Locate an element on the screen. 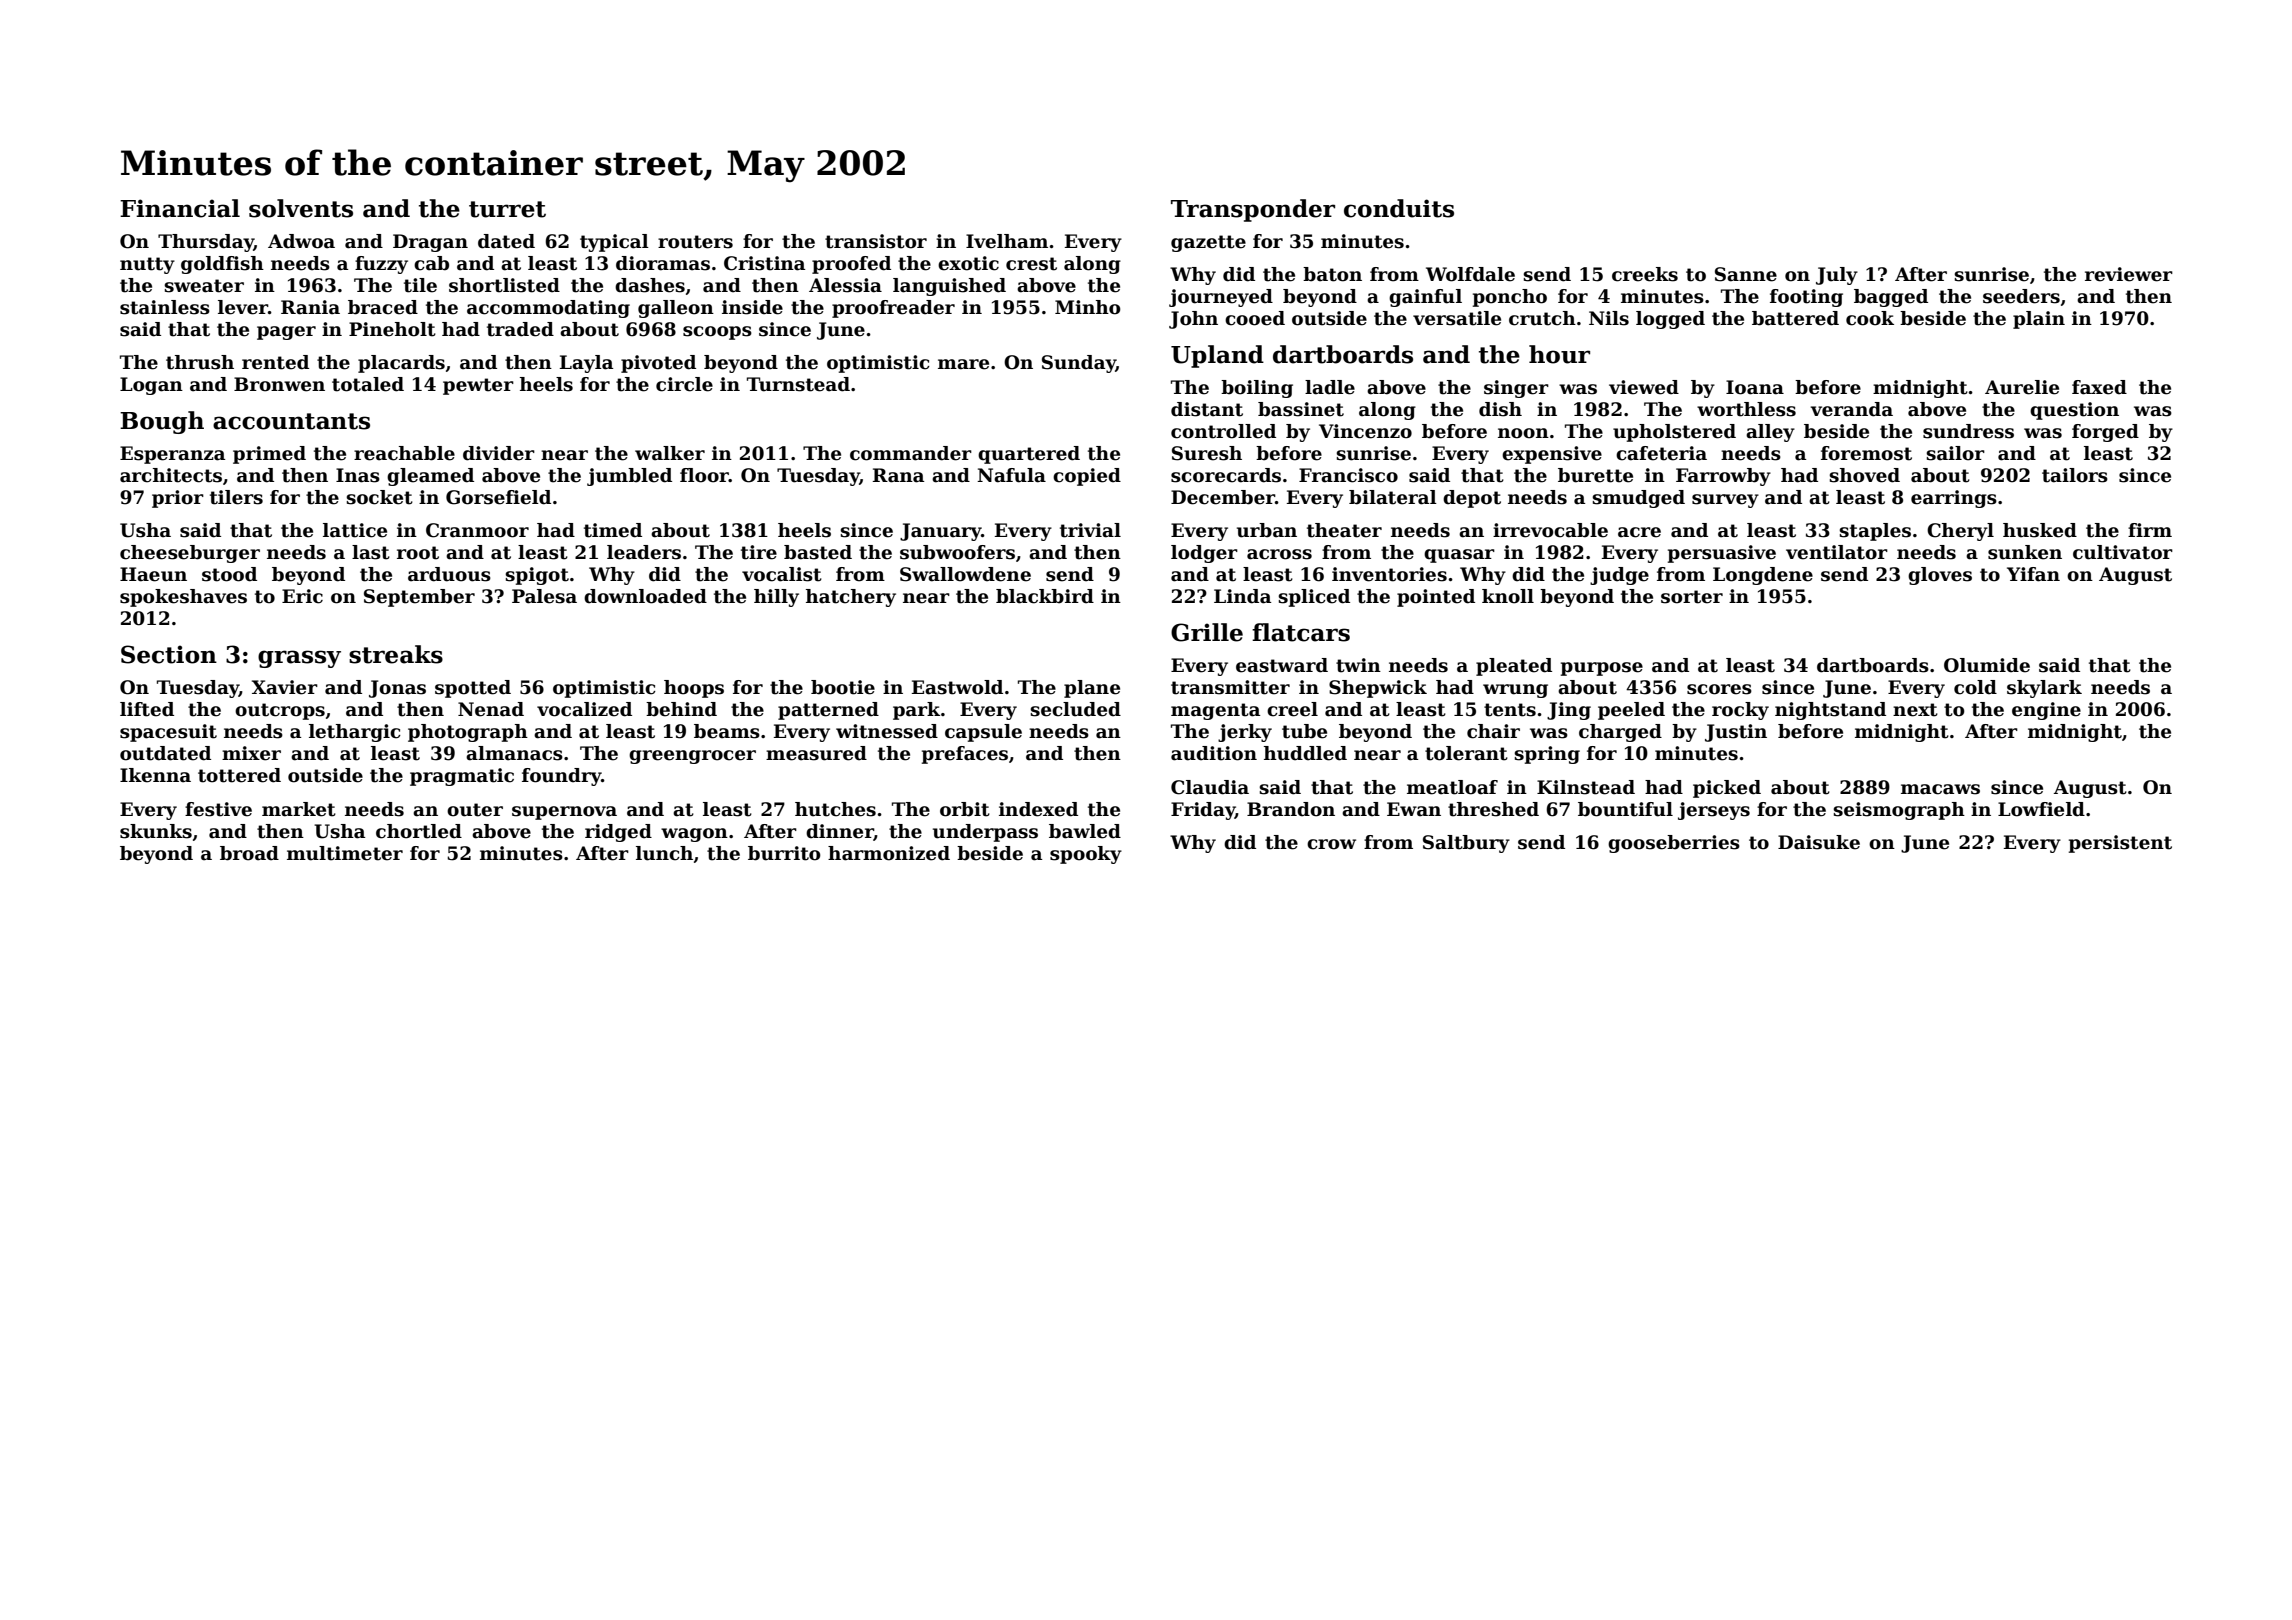  Sunday is located at coordinates (1079, 364).
